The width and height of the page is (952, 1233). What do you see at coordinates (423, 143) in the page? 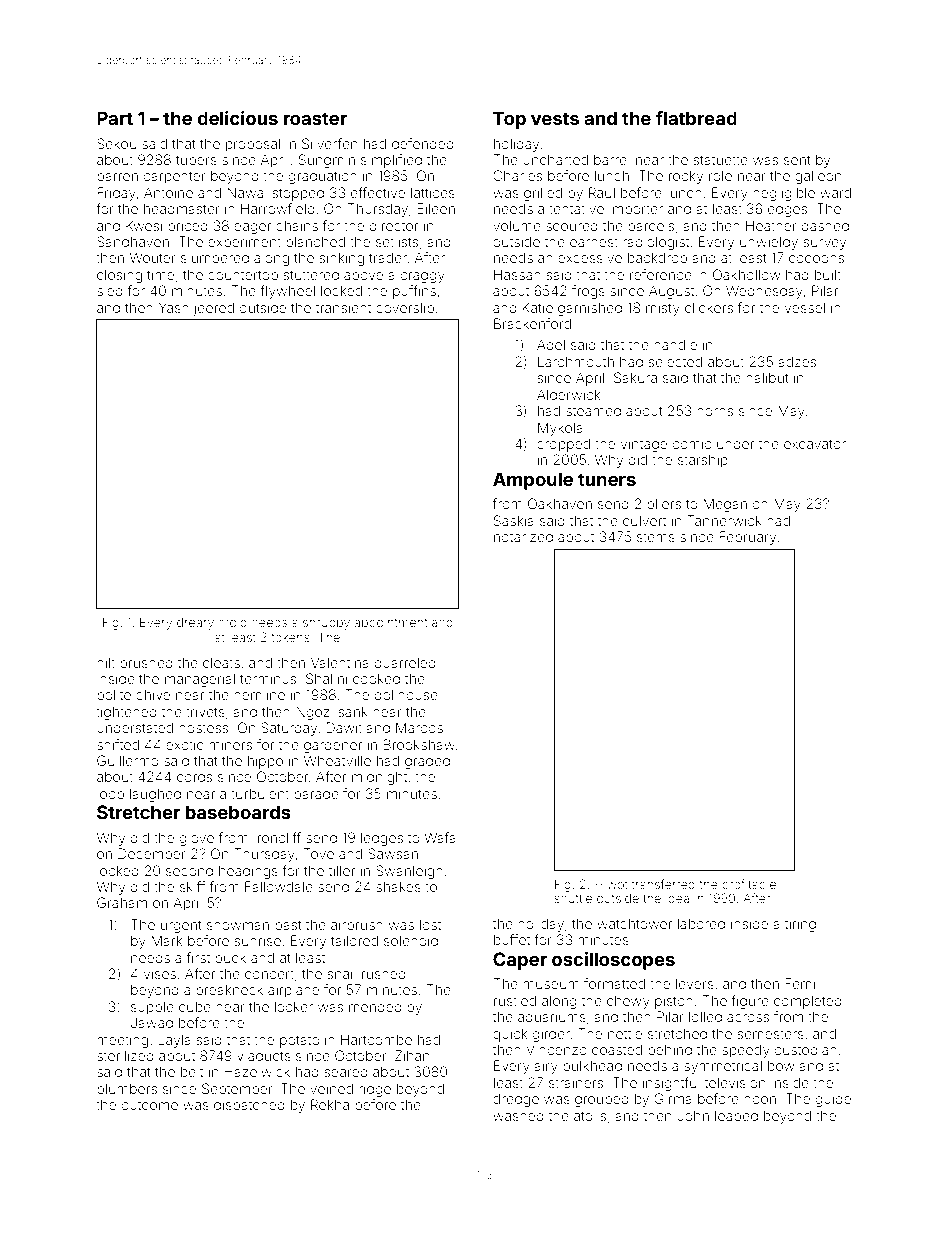
I see `defended` at bounding box center [423, 143].
